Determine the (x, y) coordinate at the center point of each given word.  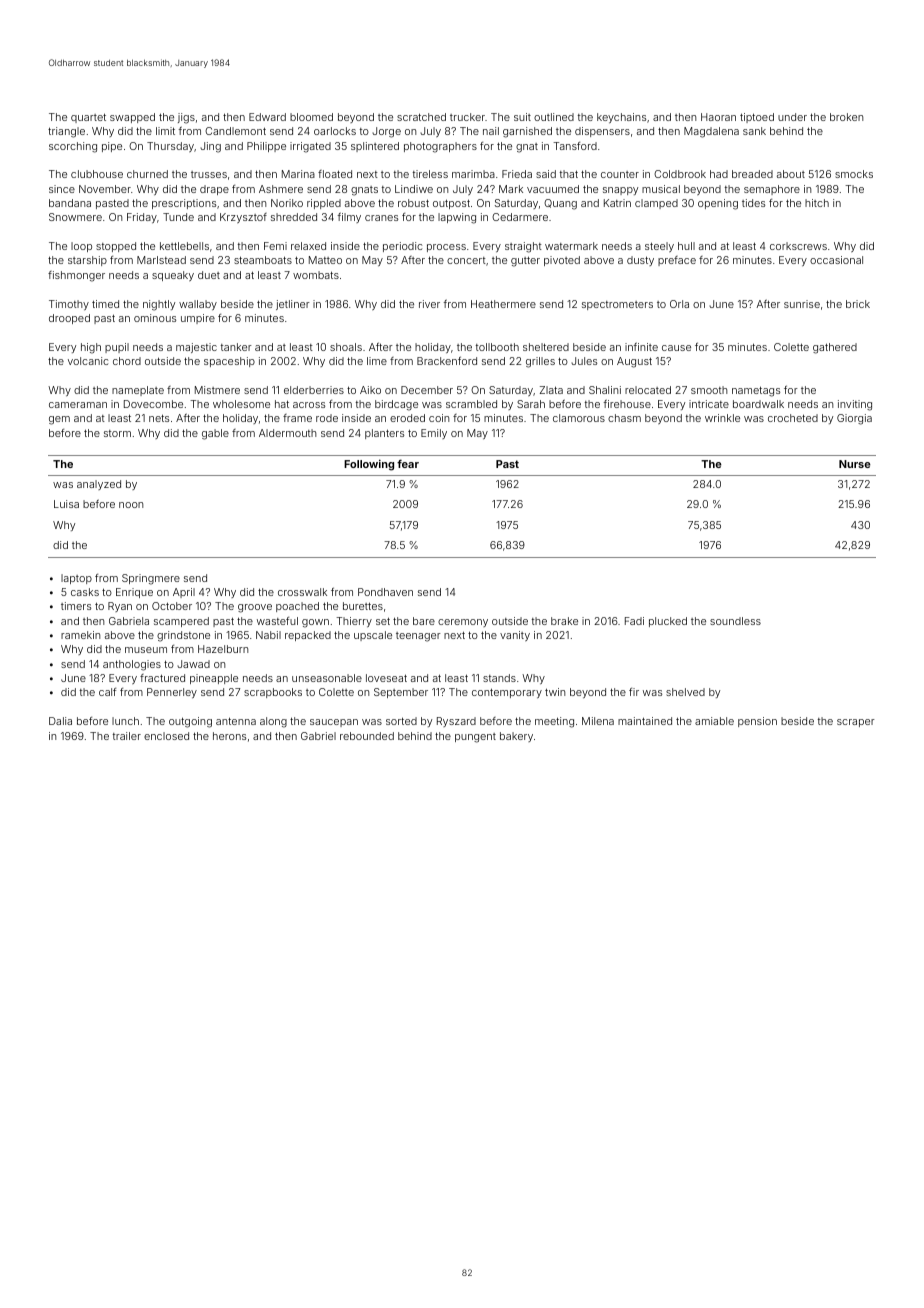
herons (229, 736)
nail (491, 131)
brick (858, 304)
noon (131, 505)
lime (377, 361)
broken (846, 117)
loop (81, 247)
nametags (756, 391)
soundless (735, 621)
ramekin (80, 635)
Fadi (634, 621)
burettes (363, 606)
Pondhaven (385, 592)
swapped (132, 118)
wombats (316, 275)
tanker (236, 347)
